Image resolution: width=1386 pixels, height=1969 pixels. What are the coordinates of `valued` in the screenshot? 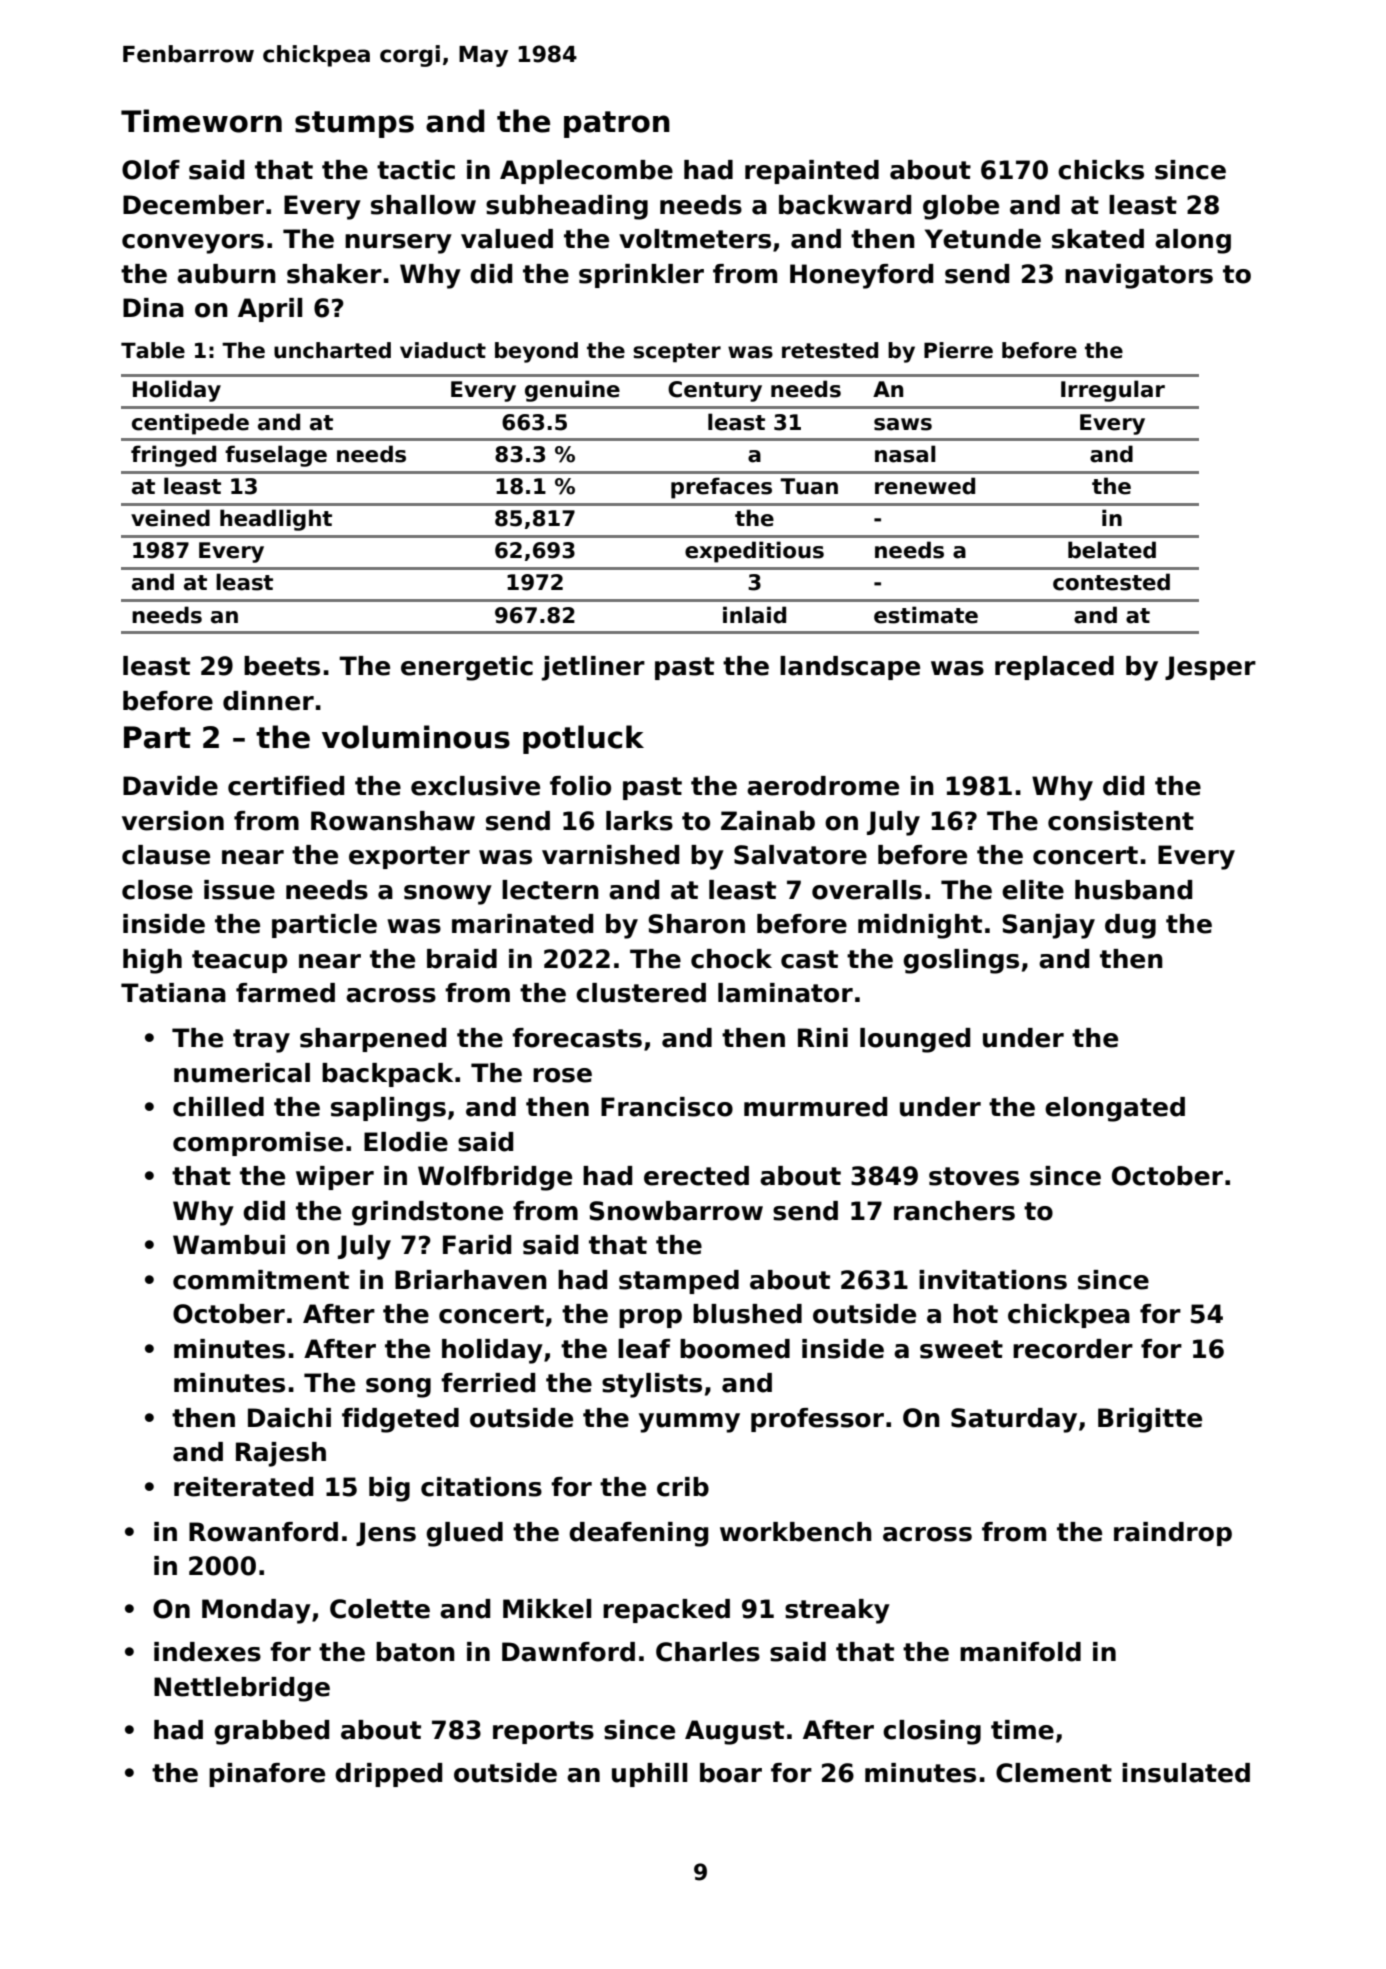 It's located at (507, 239).
